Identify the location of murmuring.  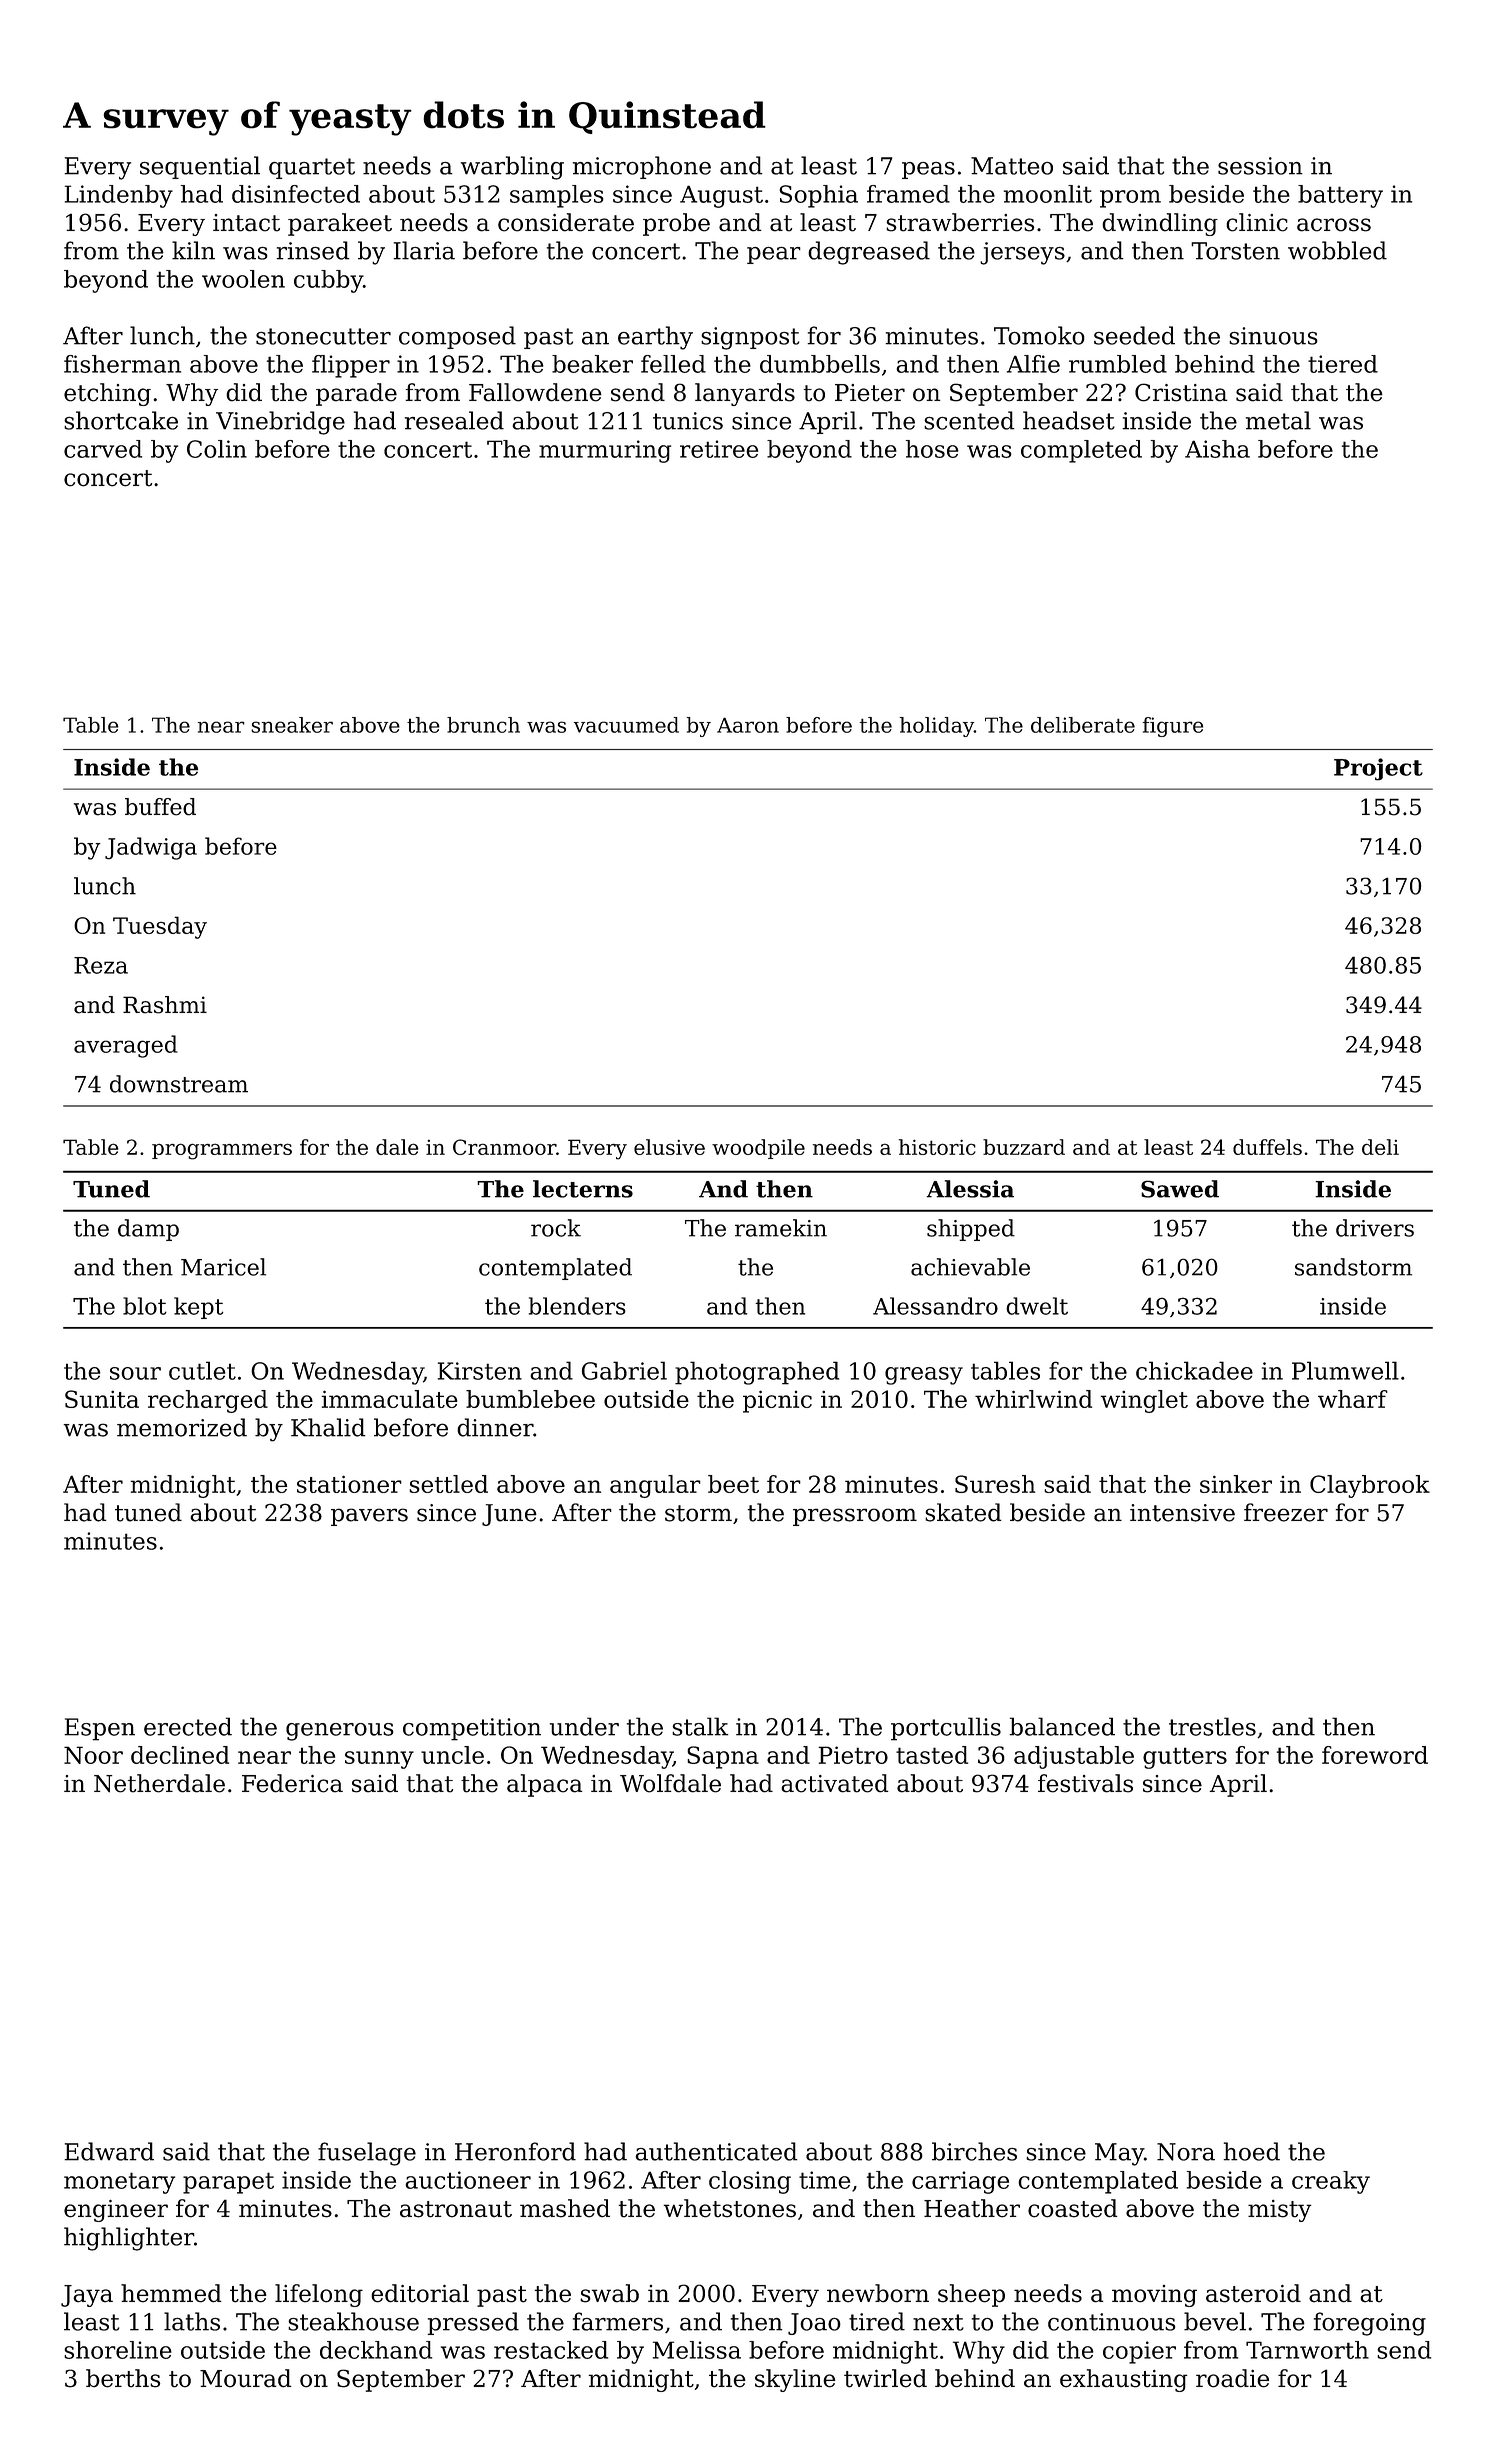
(605, 451).
